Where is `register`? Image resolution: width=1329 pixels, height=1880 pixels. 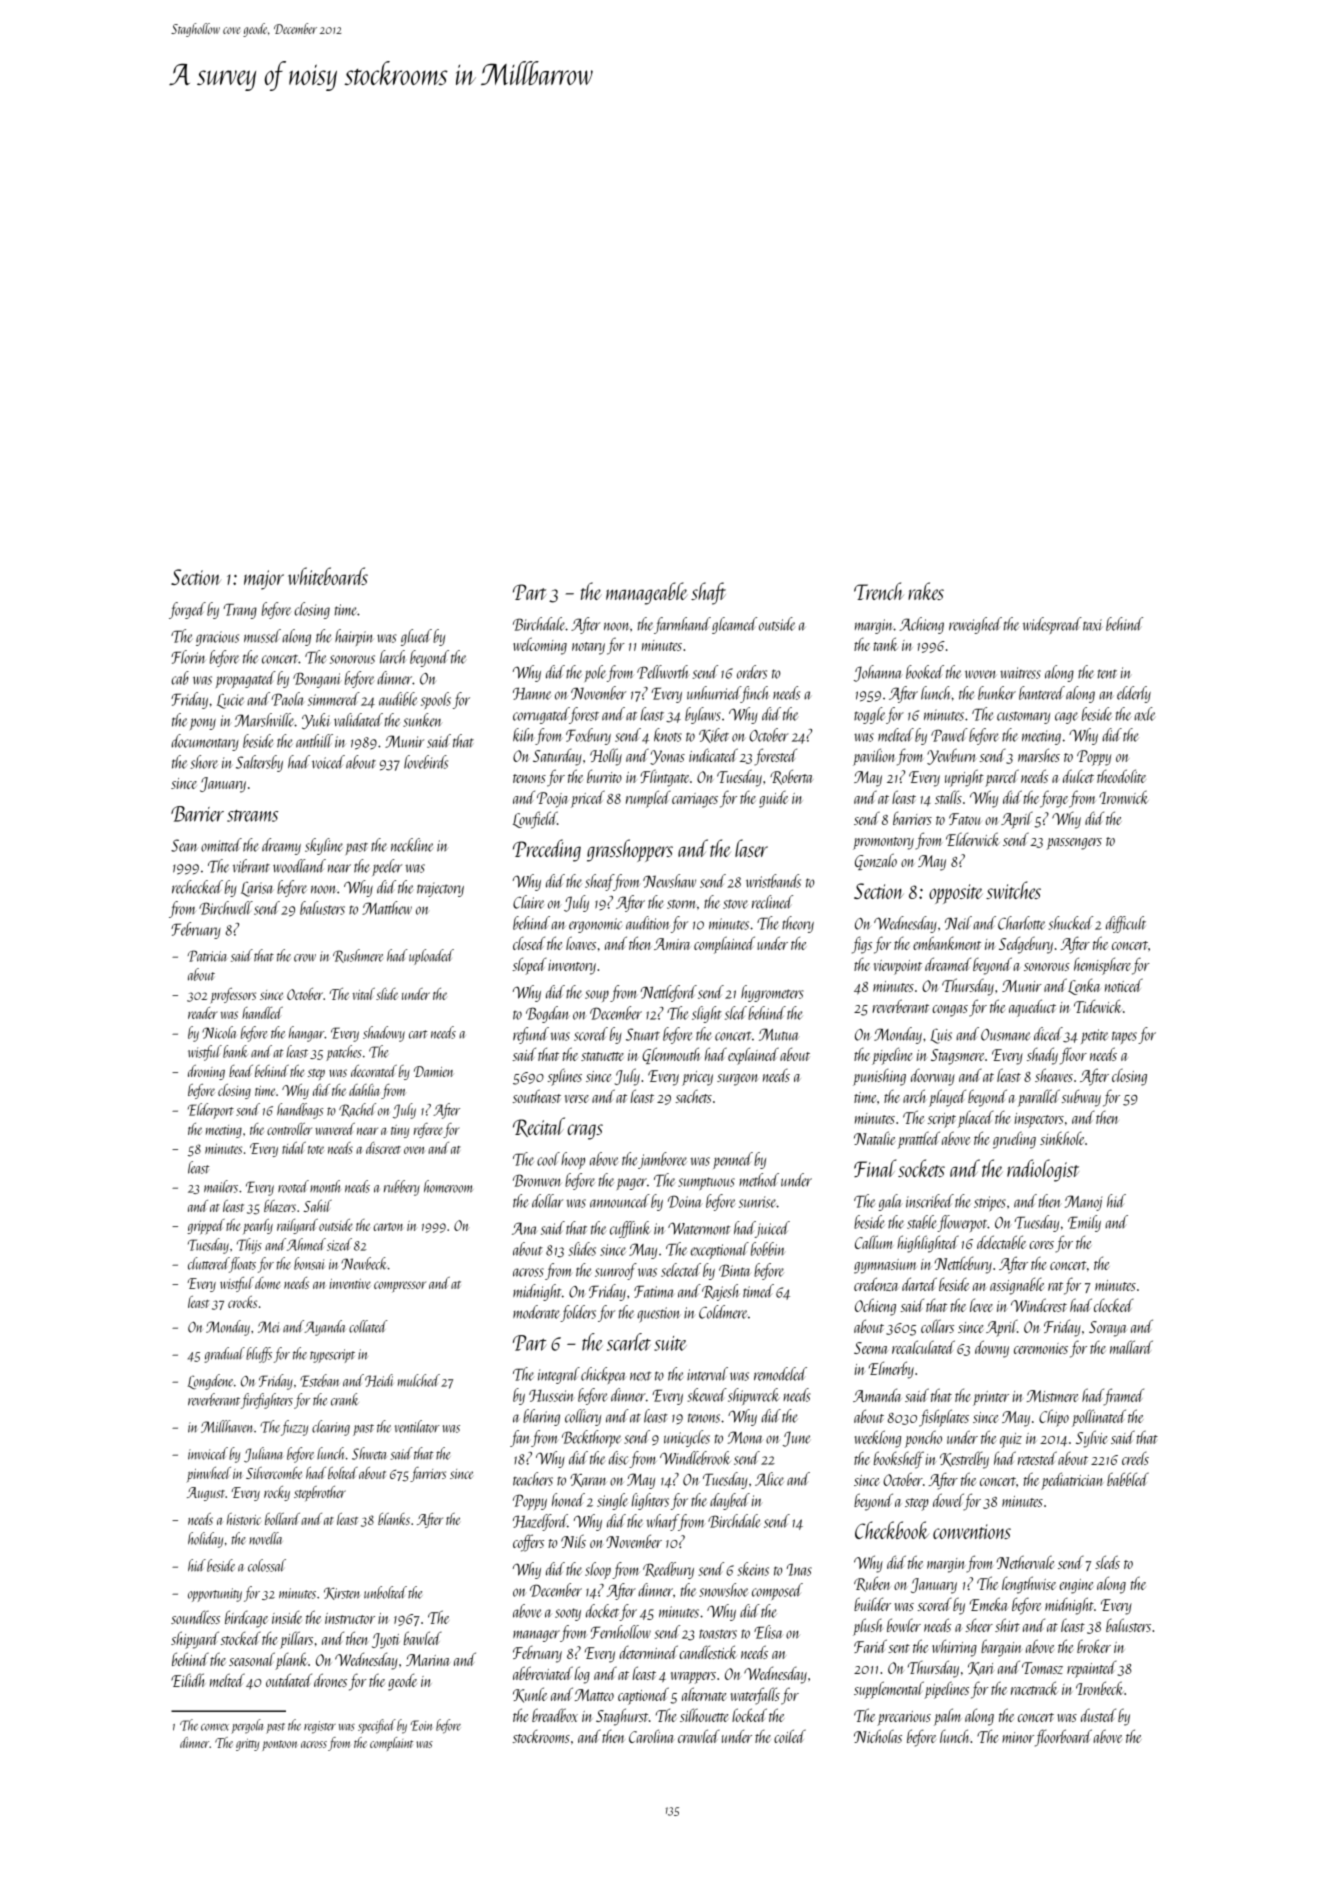
register is located at coordinates (320, 1727).
